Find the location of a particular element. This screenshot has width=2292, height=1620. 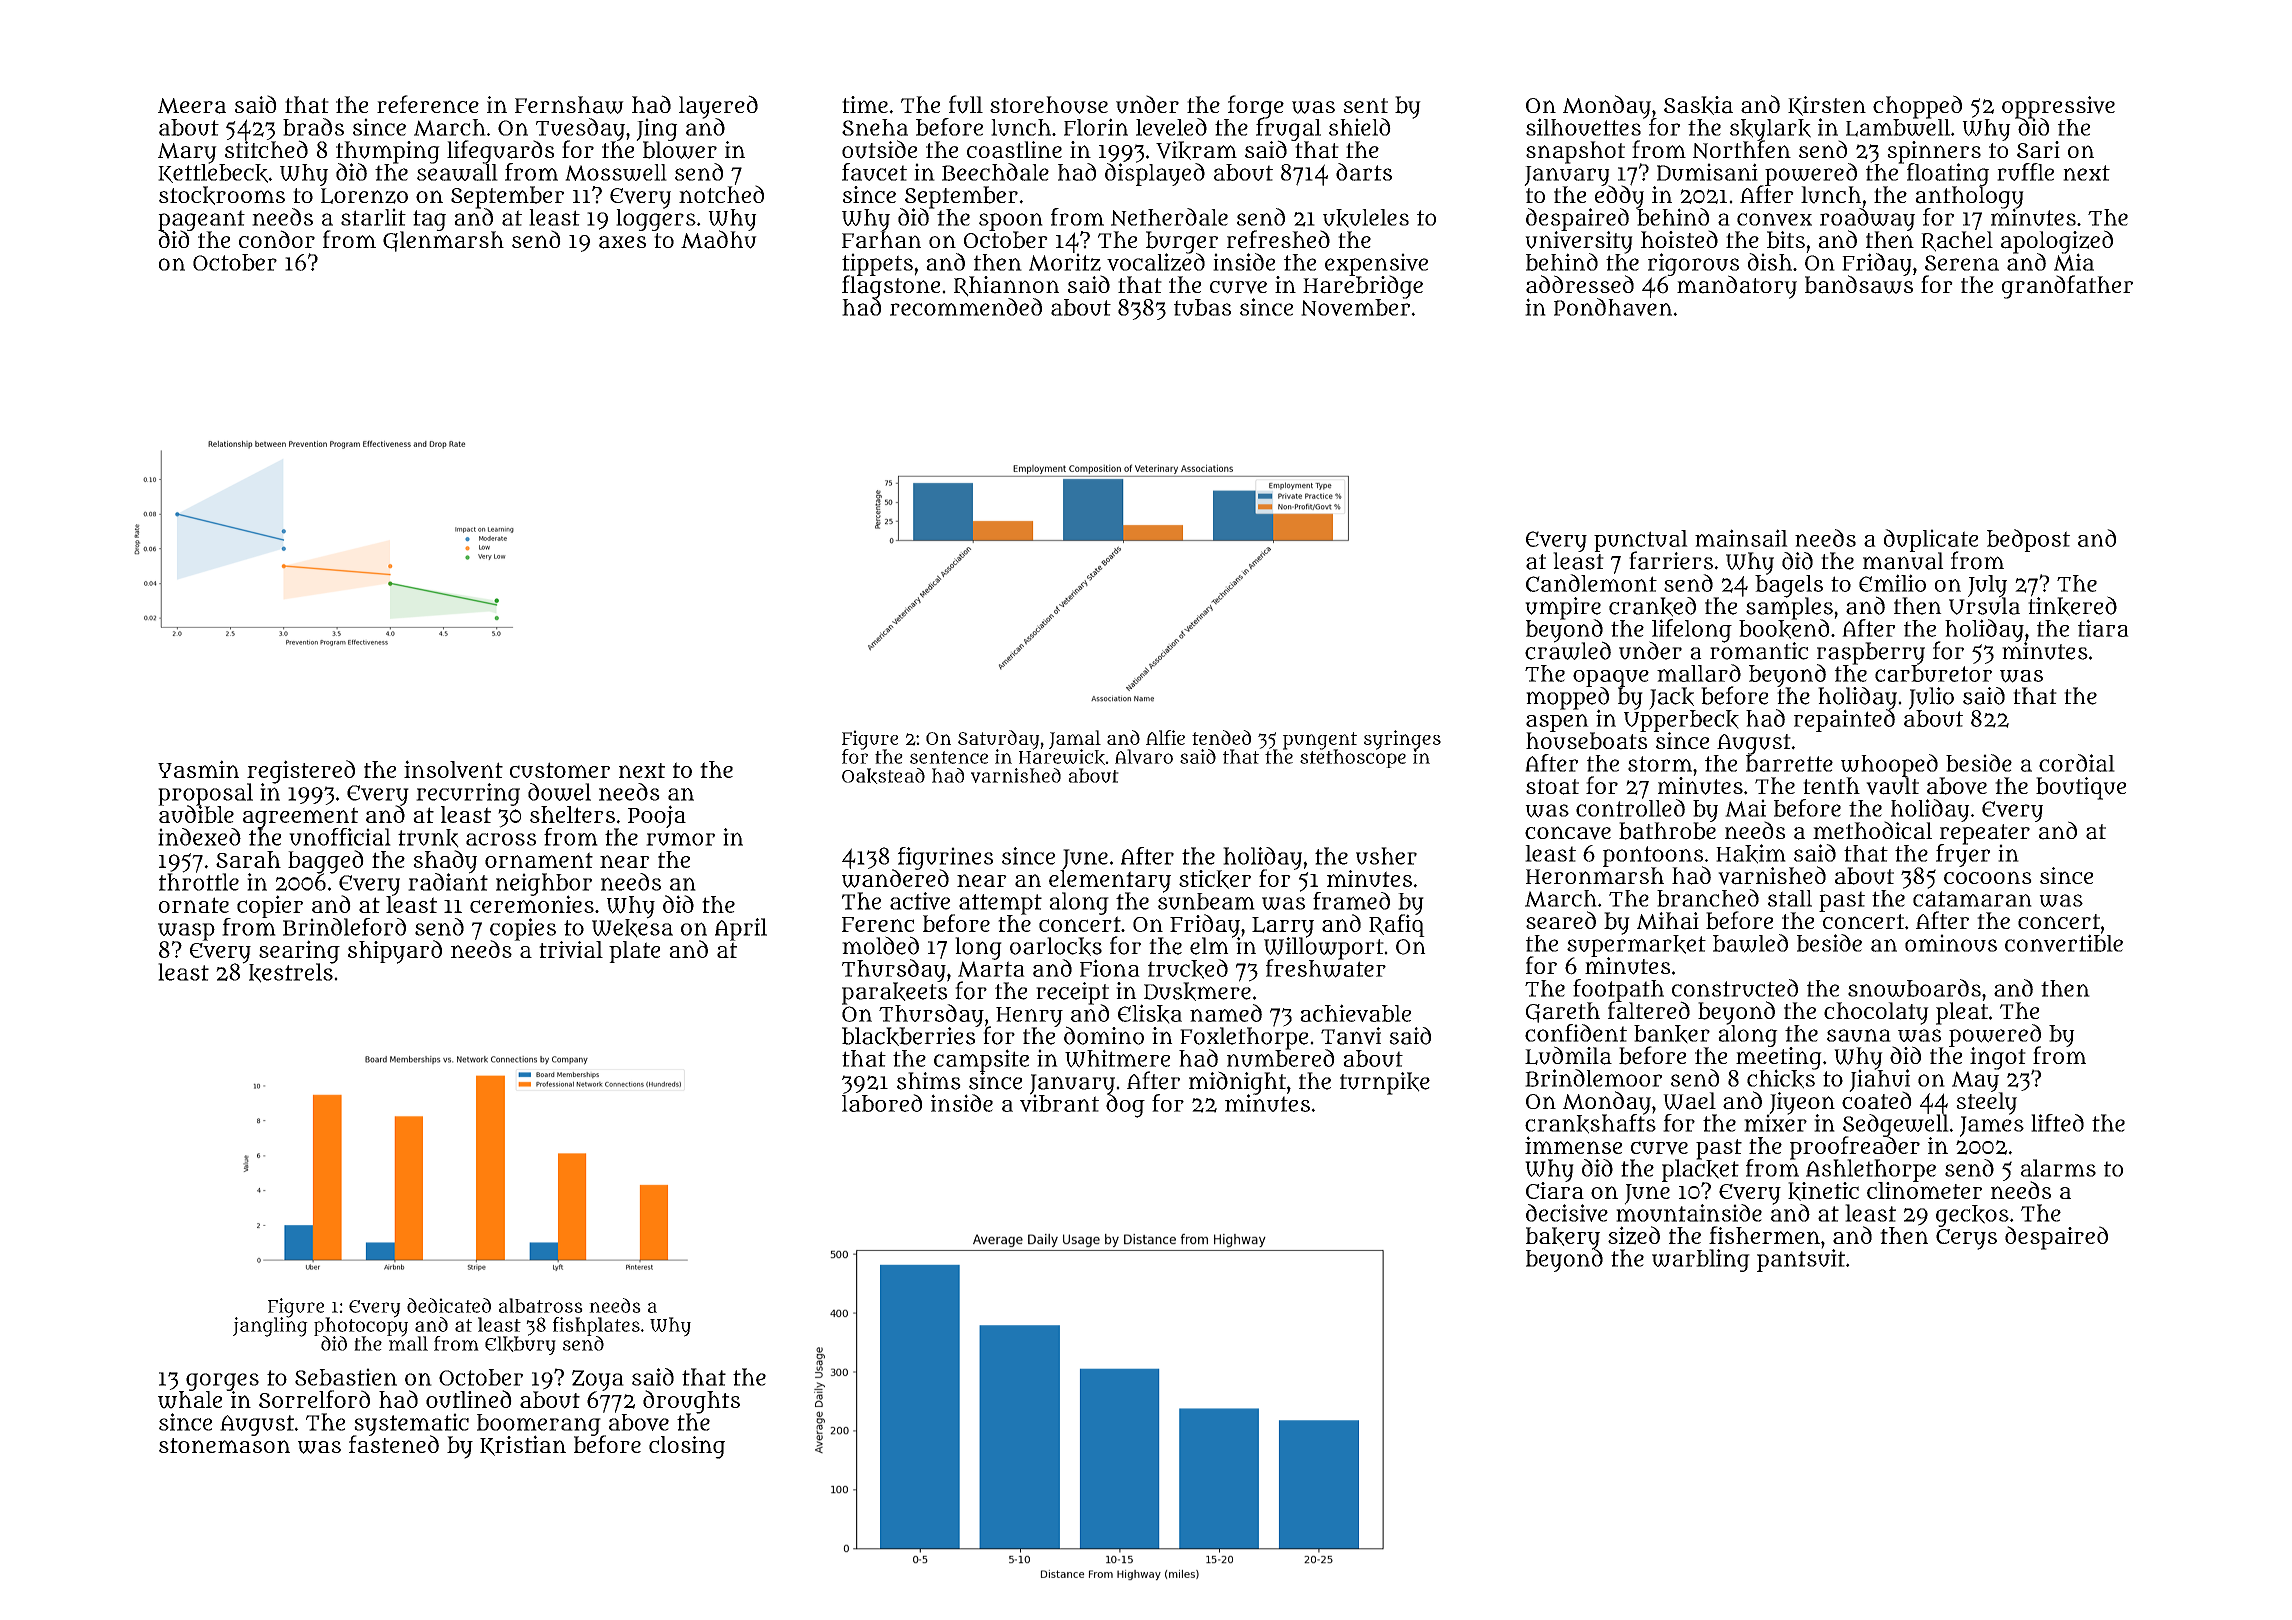

shims is located at coordinates (929, 1081).
